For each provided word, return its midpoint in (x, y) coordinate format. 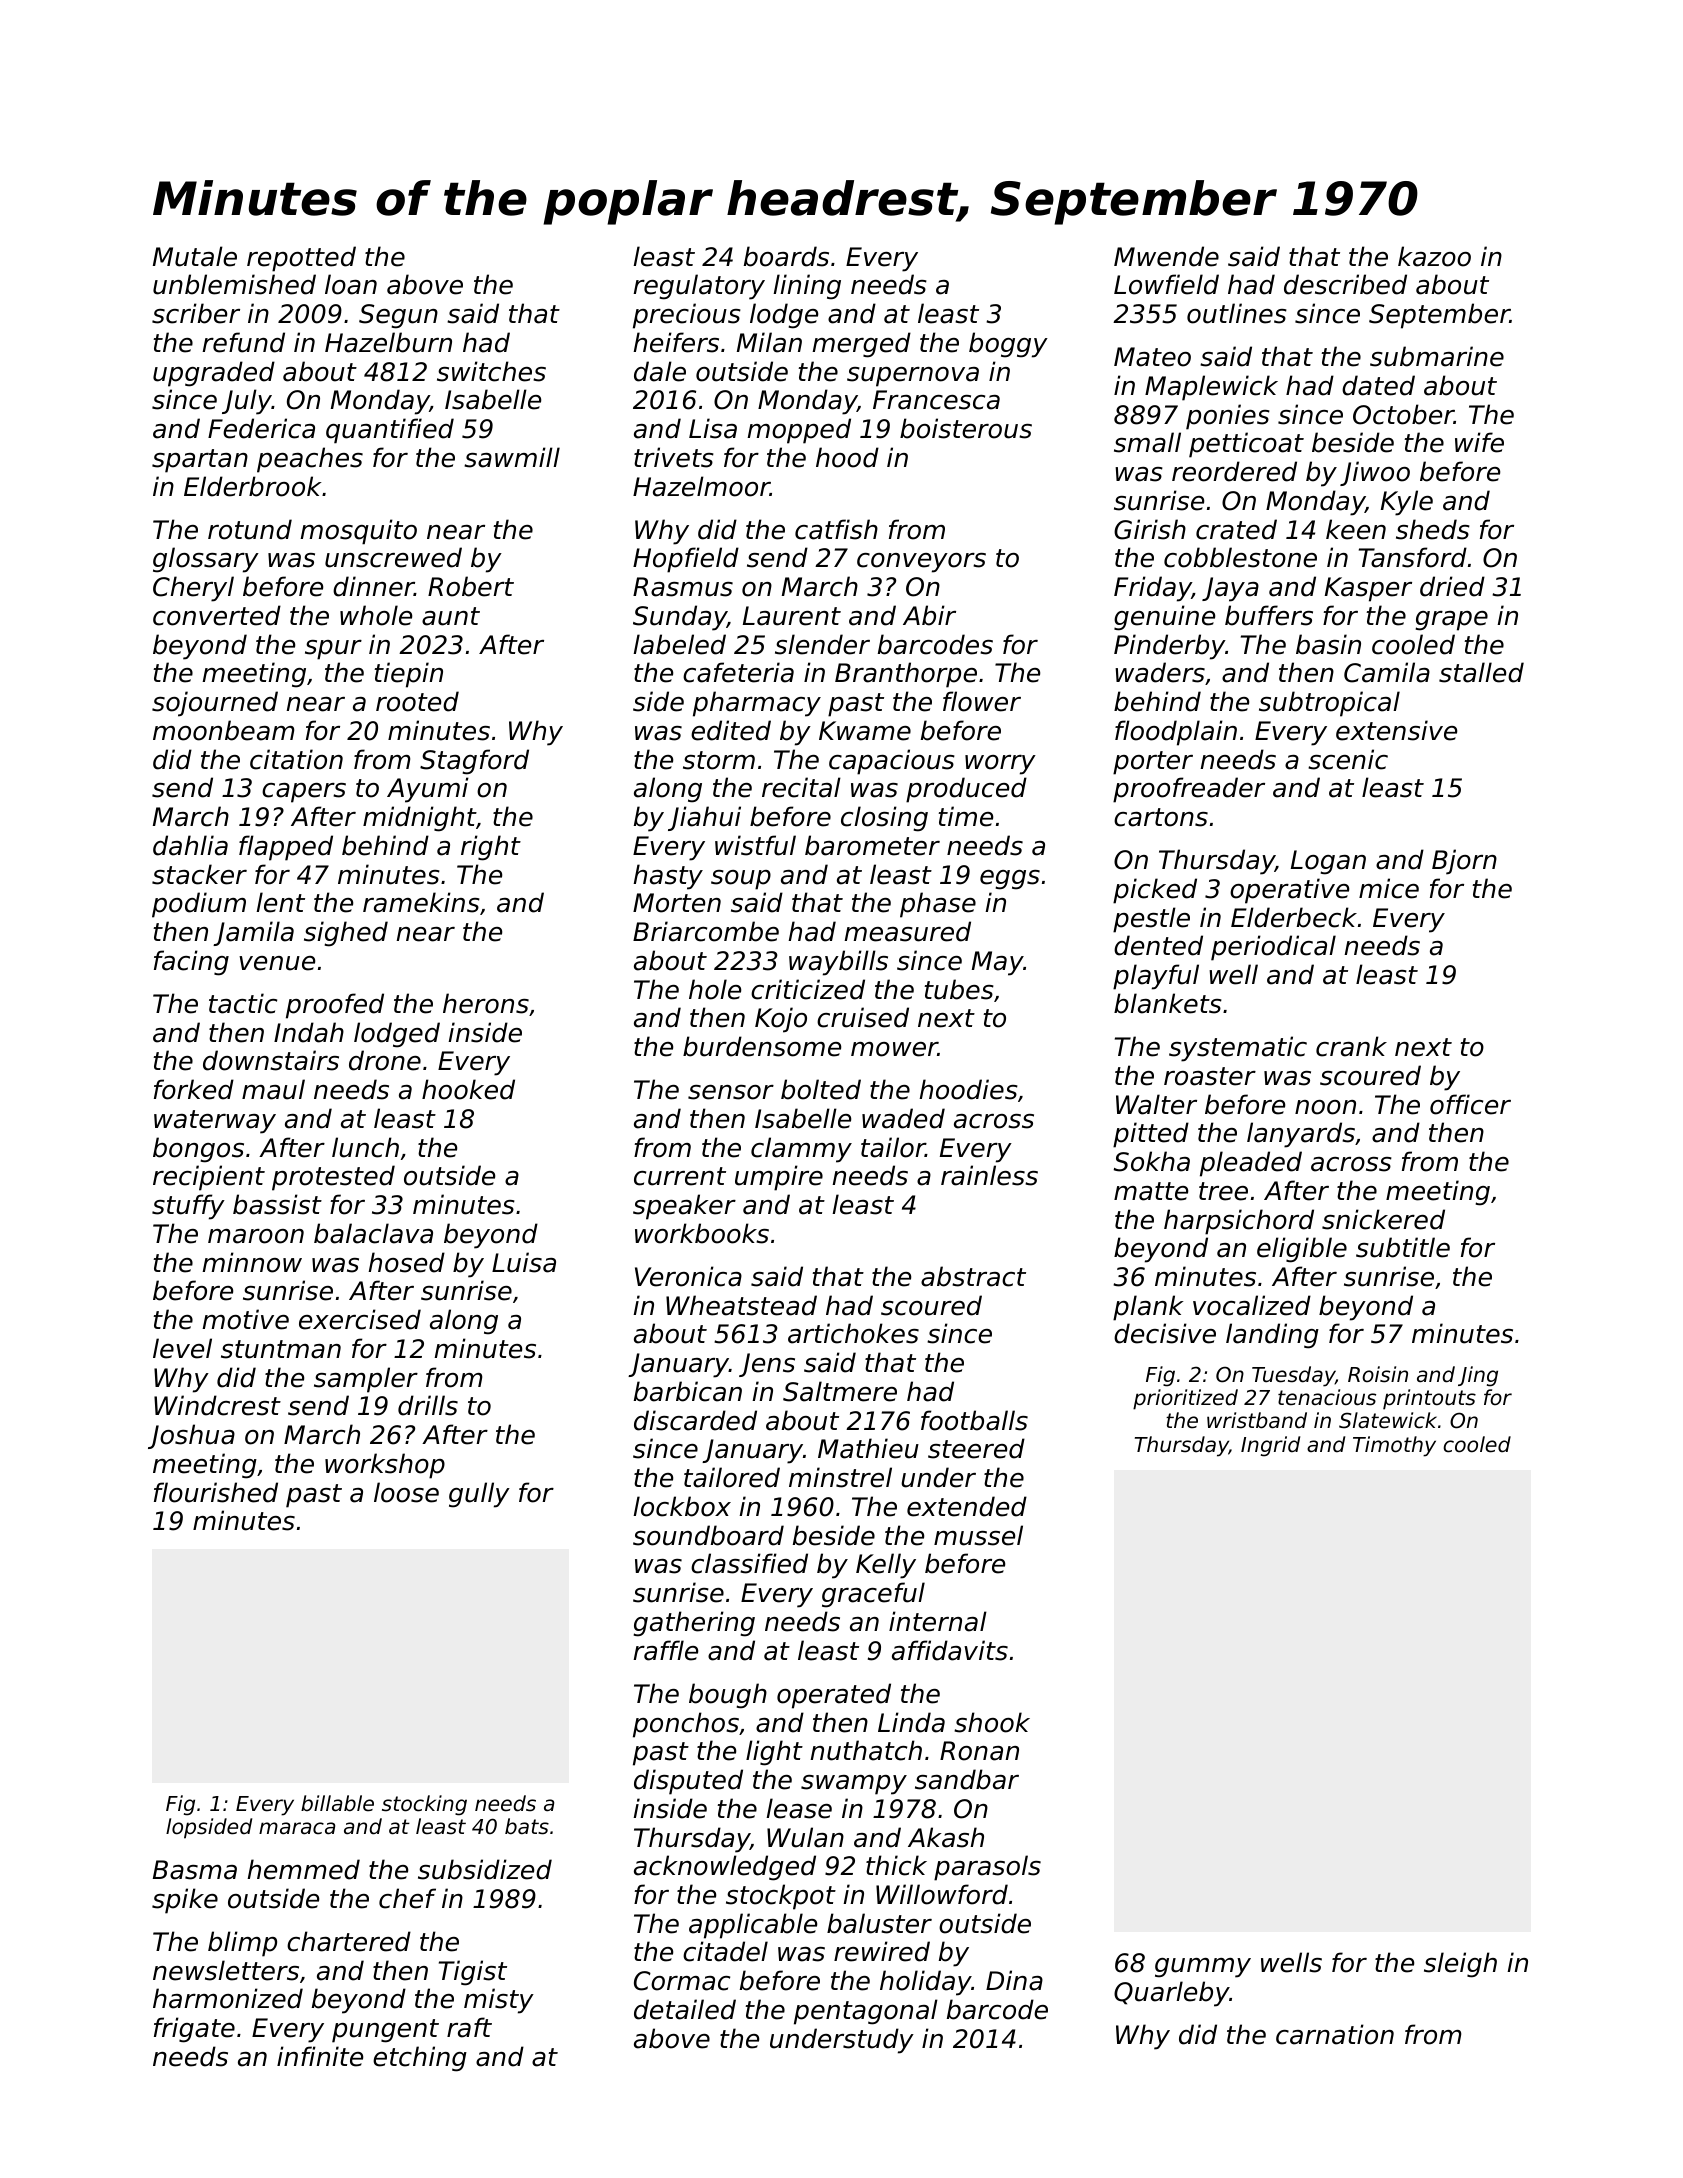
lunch (365, 1147)
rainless (989, 1175)
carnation (1335, 2034)
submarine (1437, 356)
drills (428, 1405)
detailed (685, 2009)
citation (296, 759)
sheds (1433, 529)
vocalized (1252, 1305)
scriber (196, 313)
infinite (320, 2056)
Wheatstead (741, 1305)
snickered (1383, 1219)
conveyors (921, 563)
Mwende (1166, 256)
